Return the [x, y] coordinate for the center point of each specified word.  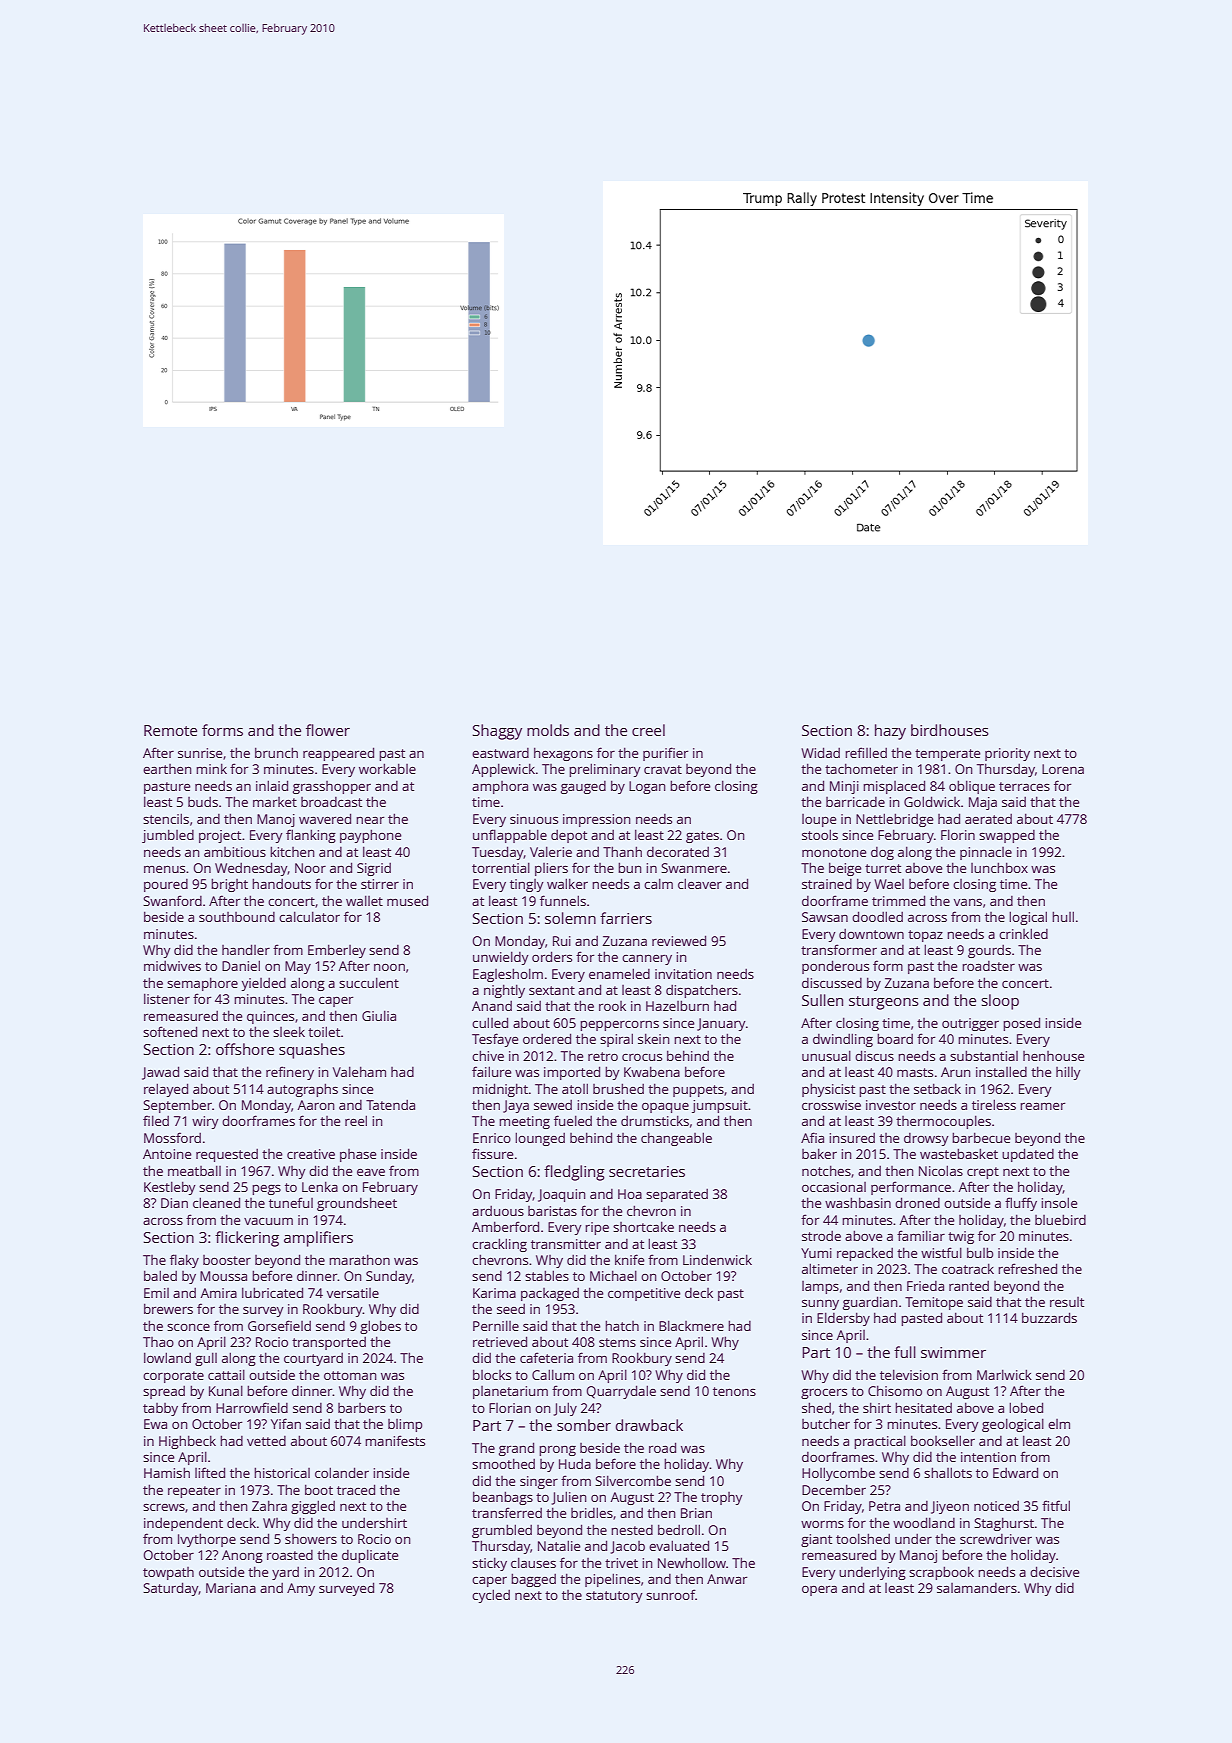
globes [380, 1327]
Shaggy [497, 732]
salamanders [977, 1588]
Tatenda [390, 1105]
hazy [890, 732]
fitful [1056, 1505]
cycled [491, 1596]
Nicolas [941, 1170]
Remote [170, 730]
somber [584, 1425]
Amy [301, 1589]
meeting [524, 1122]
